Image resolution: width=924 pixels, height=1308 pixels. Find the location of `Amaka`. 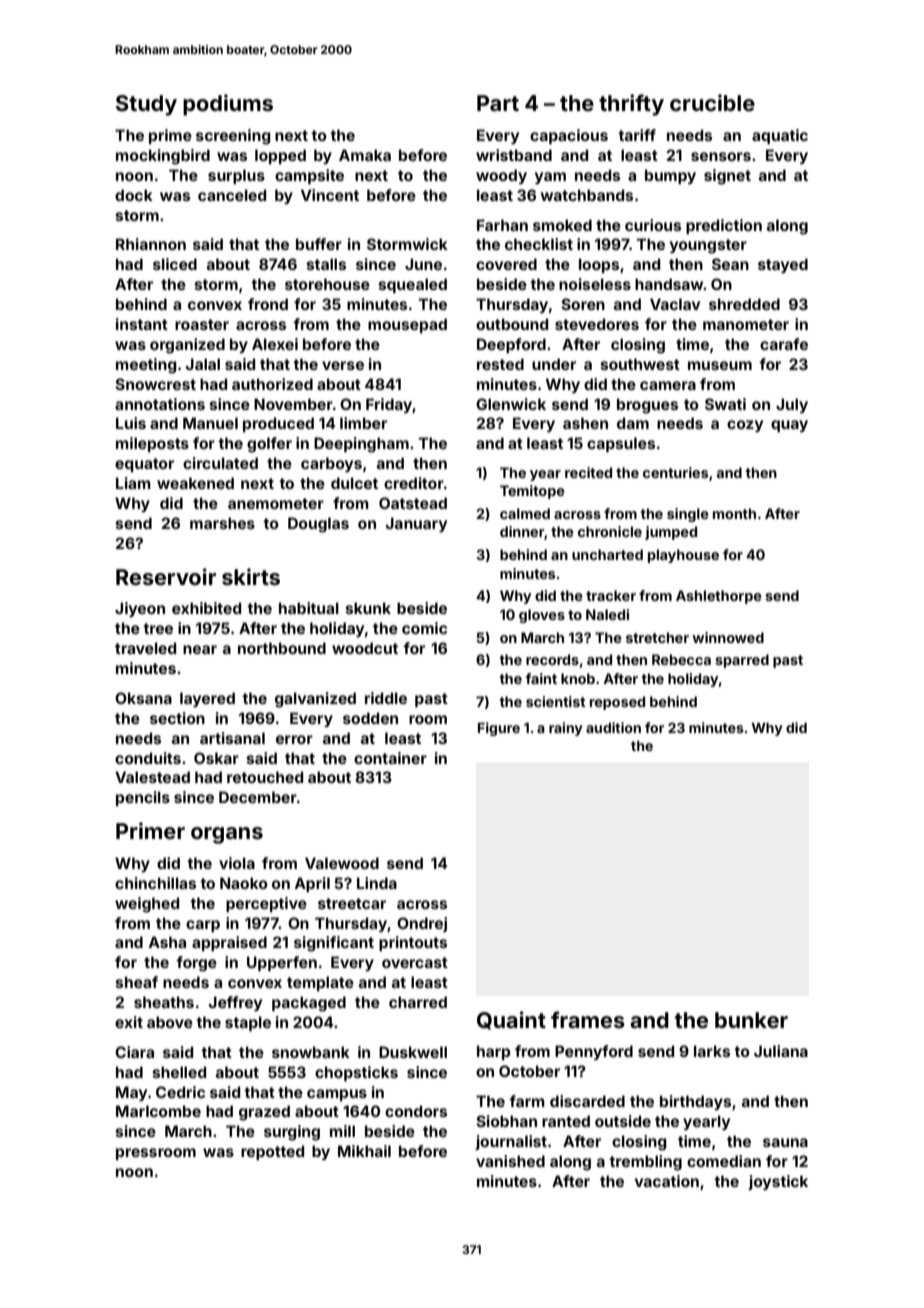

Amaka is located at coordinates (365, 155).
